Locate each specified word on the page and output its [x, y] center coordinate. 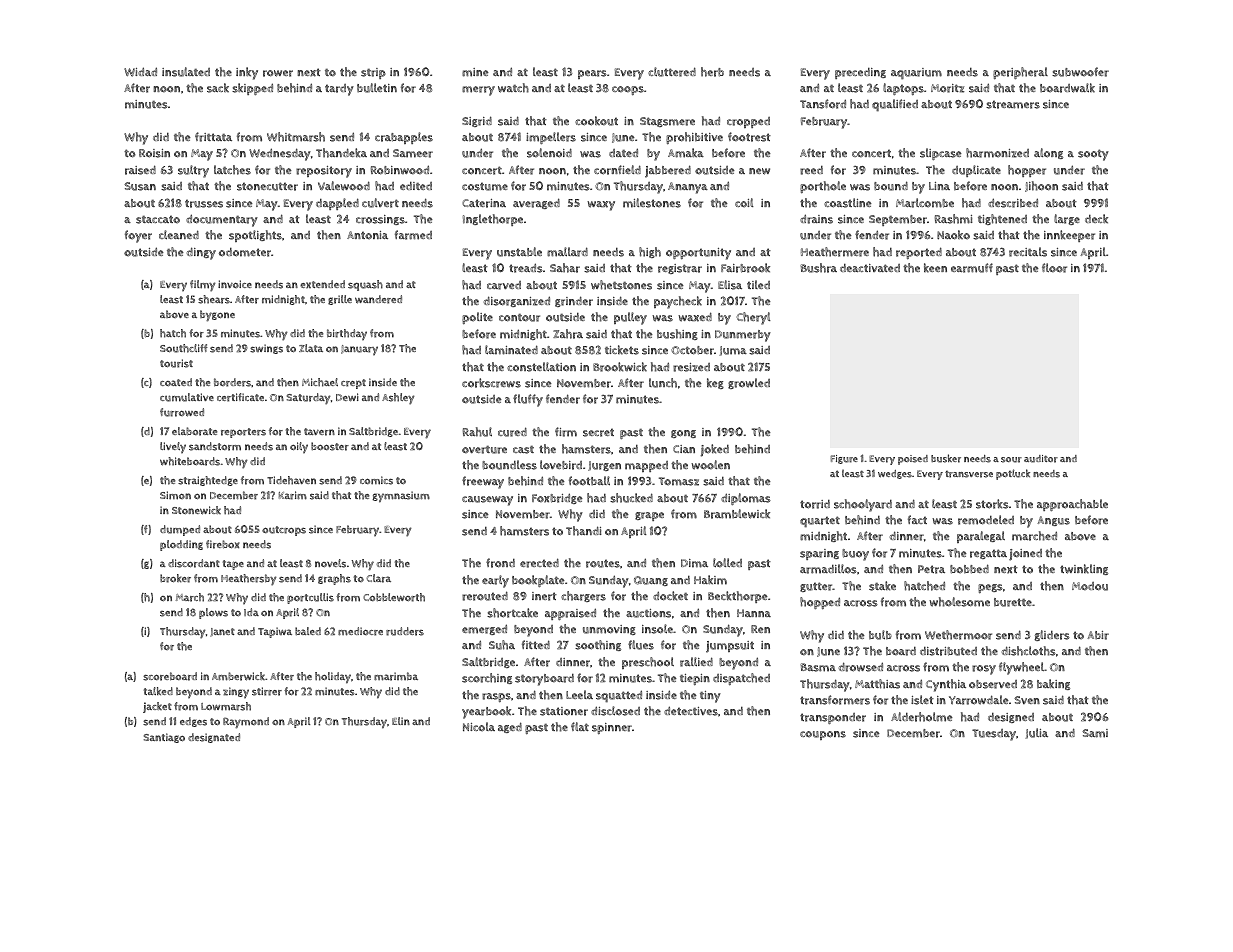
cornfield [617, 170]
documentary [222, 220]
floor [1054, 268]
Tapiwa [275, 632]
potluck [1013, 474]
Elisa [730, 285]
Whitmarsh [296, 137]
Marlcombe [925, 203]
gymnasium [401, 496]
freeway [483, 482]
